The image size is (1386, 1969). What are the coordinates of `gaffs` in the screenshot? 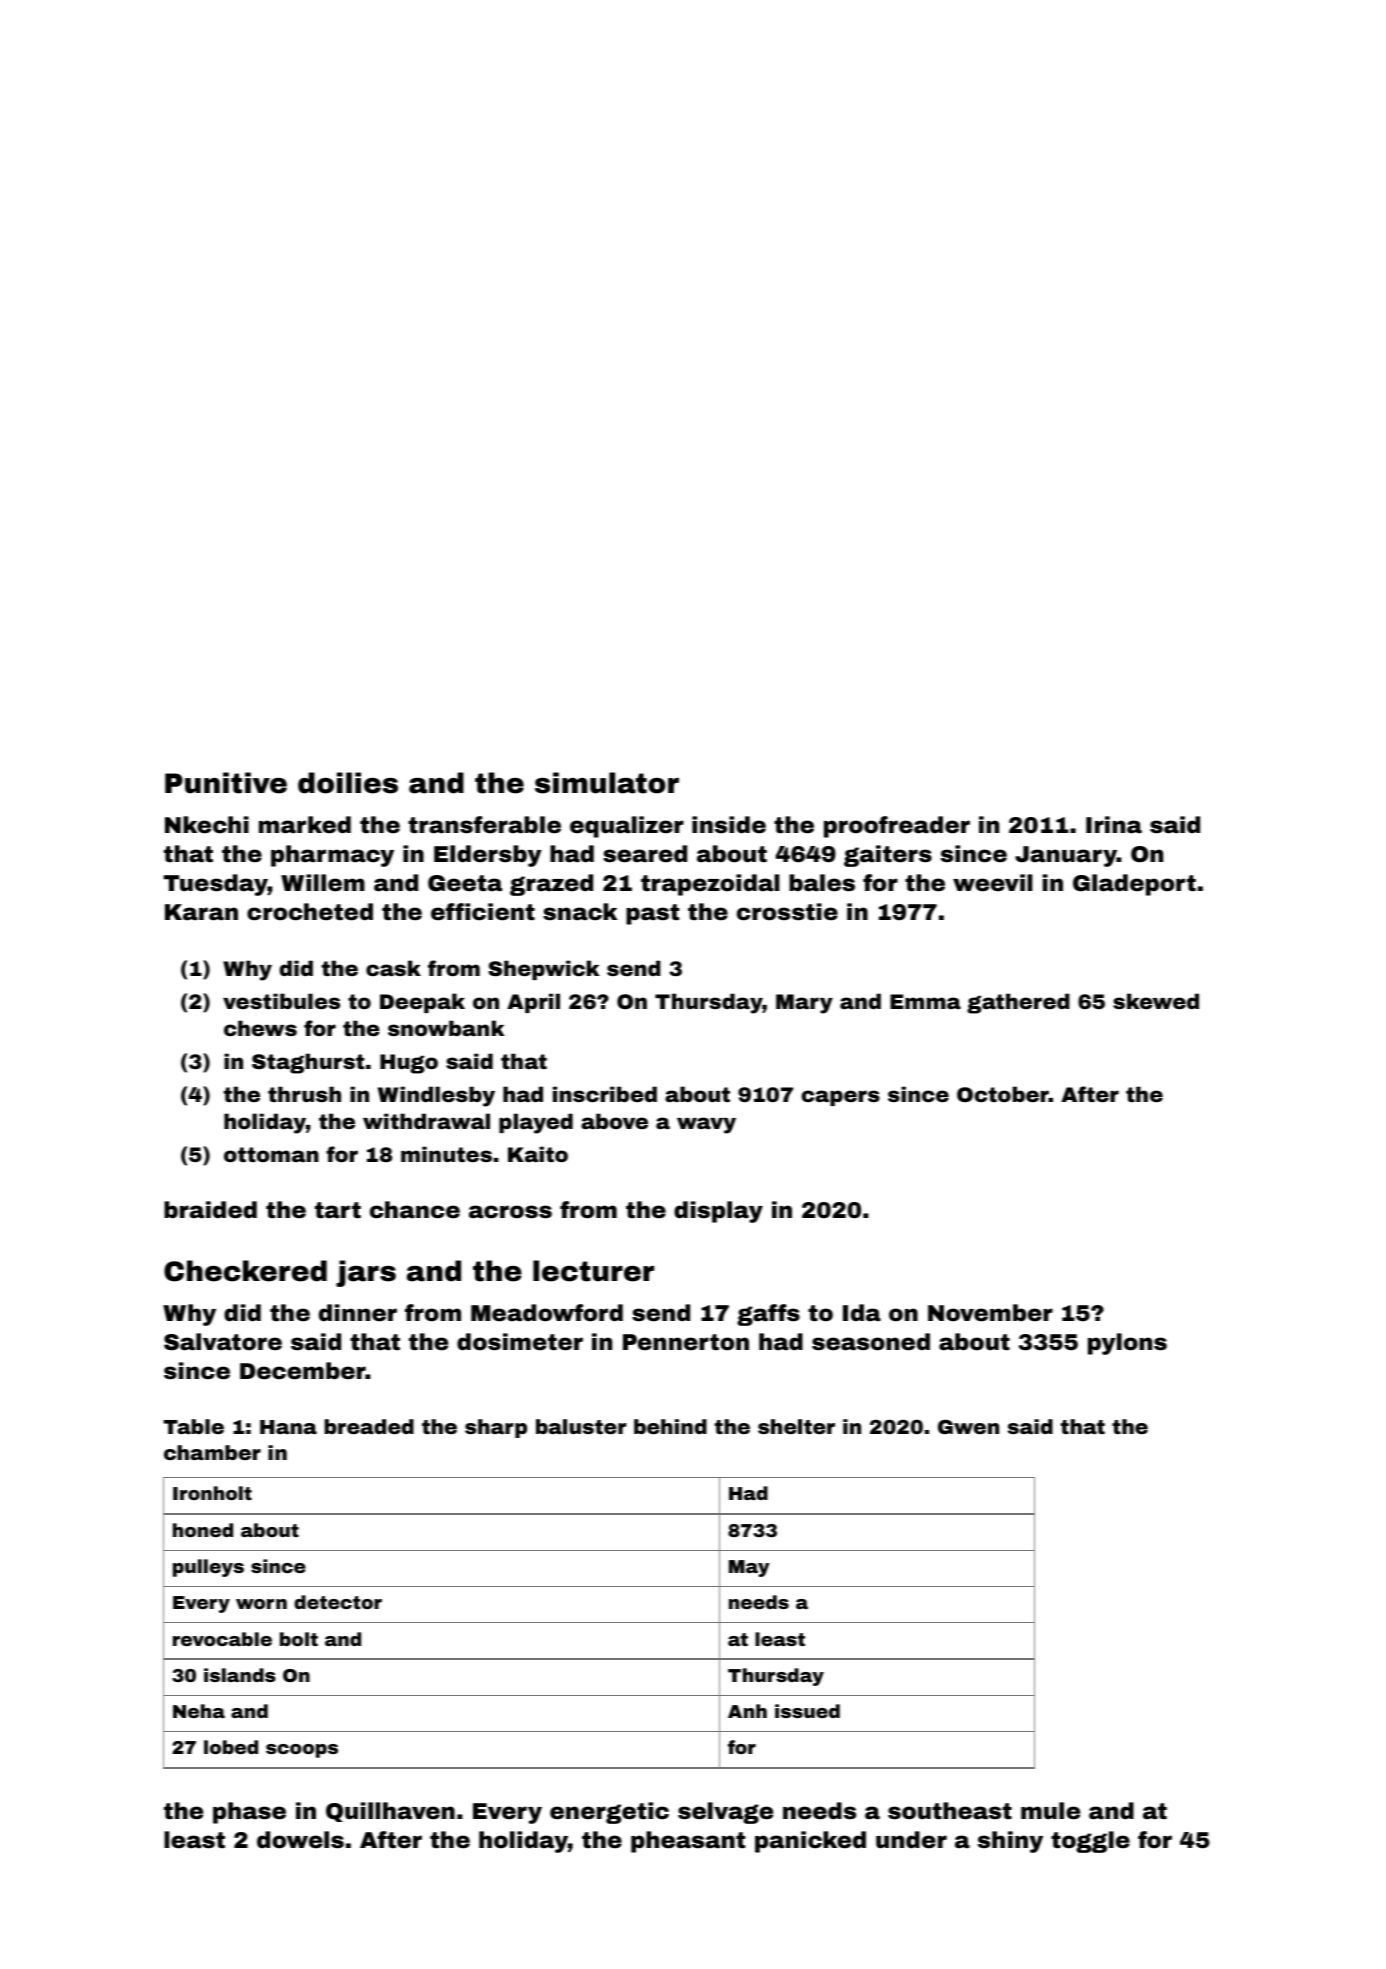 It's located at (768, 1315).
